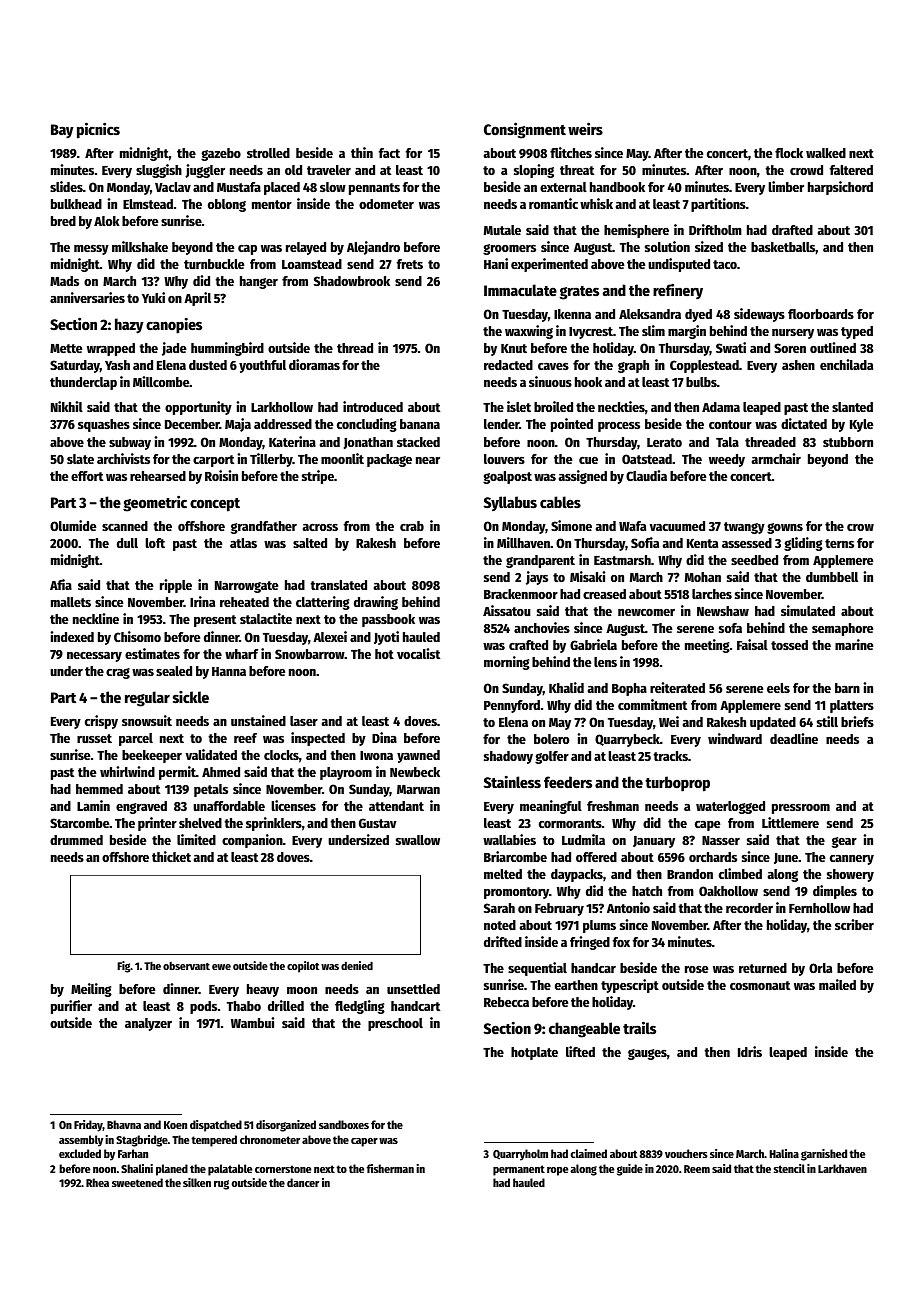 The image size is (924, 1308). Describe the element at coordinates (570, 823) in the page. I see `cormorants` at that location.
